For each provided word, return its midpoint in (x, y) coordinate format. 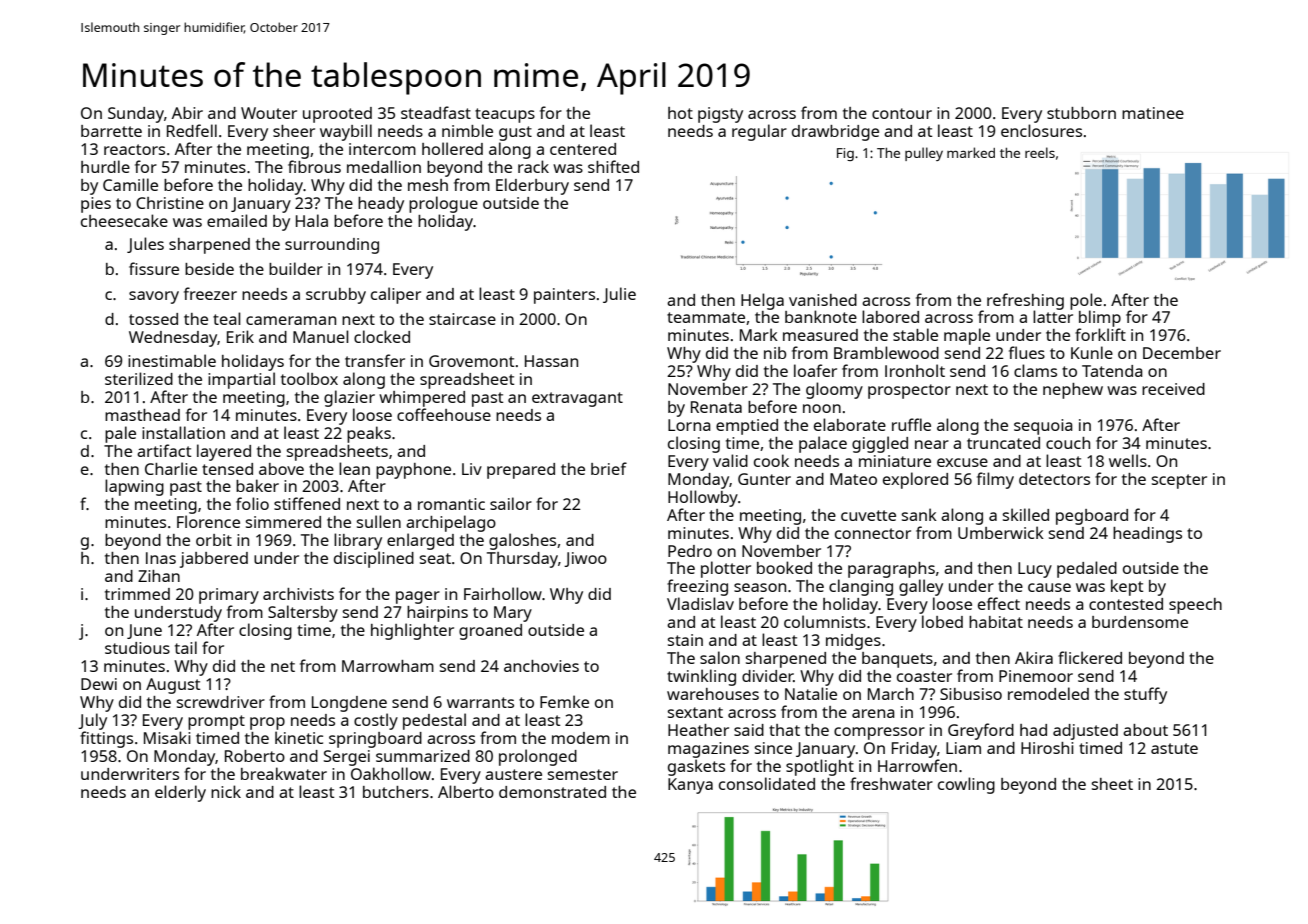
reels (1040, 152)
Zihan (159, 576)
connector (873, 533)
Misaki (167, 737)
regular (759, 132)
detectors (1054, 479)
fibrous (314, 166)
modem (581, 738)
